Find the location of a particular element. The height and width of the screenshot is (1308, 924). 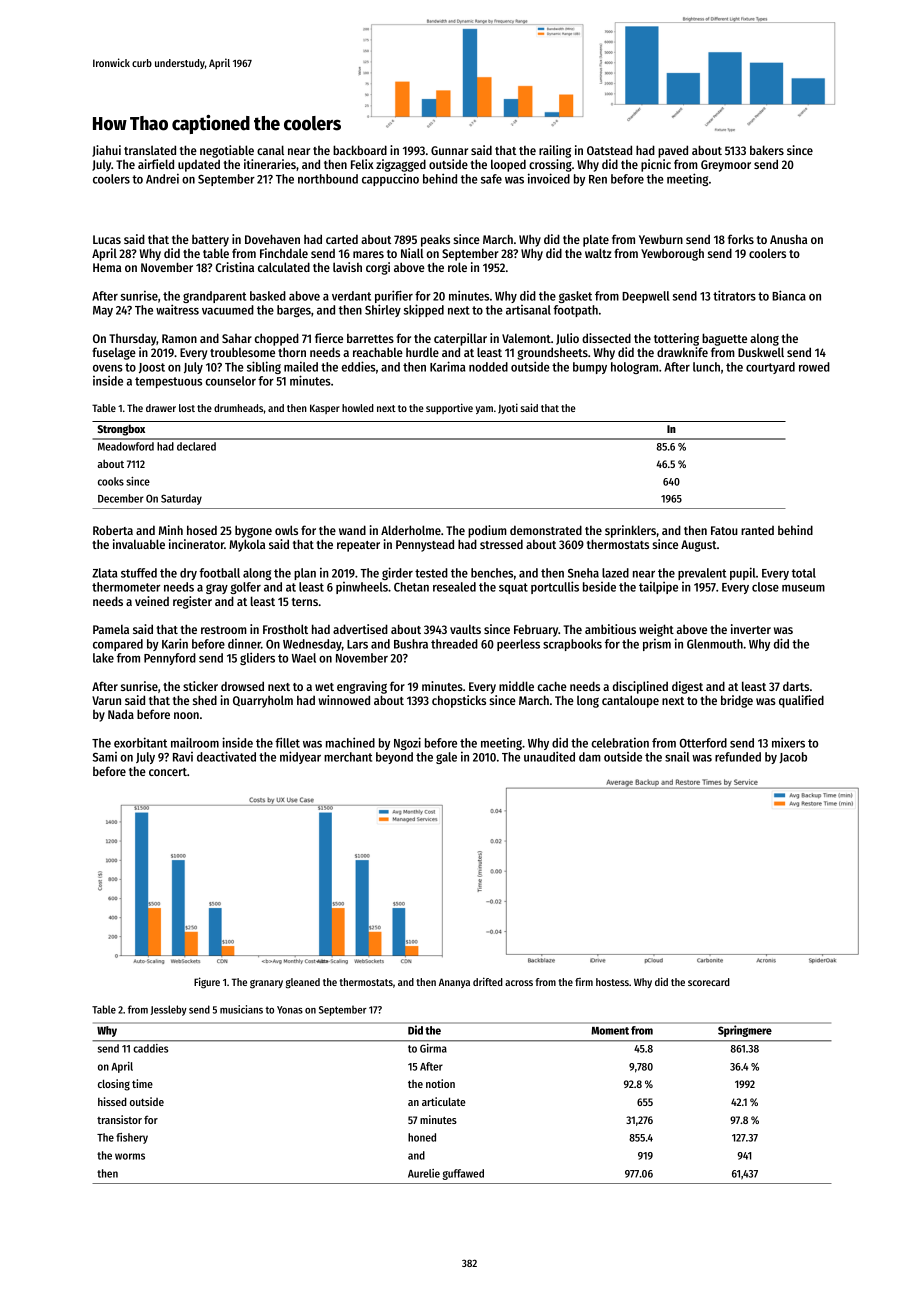

prism is located at coordinates (657, 644).
